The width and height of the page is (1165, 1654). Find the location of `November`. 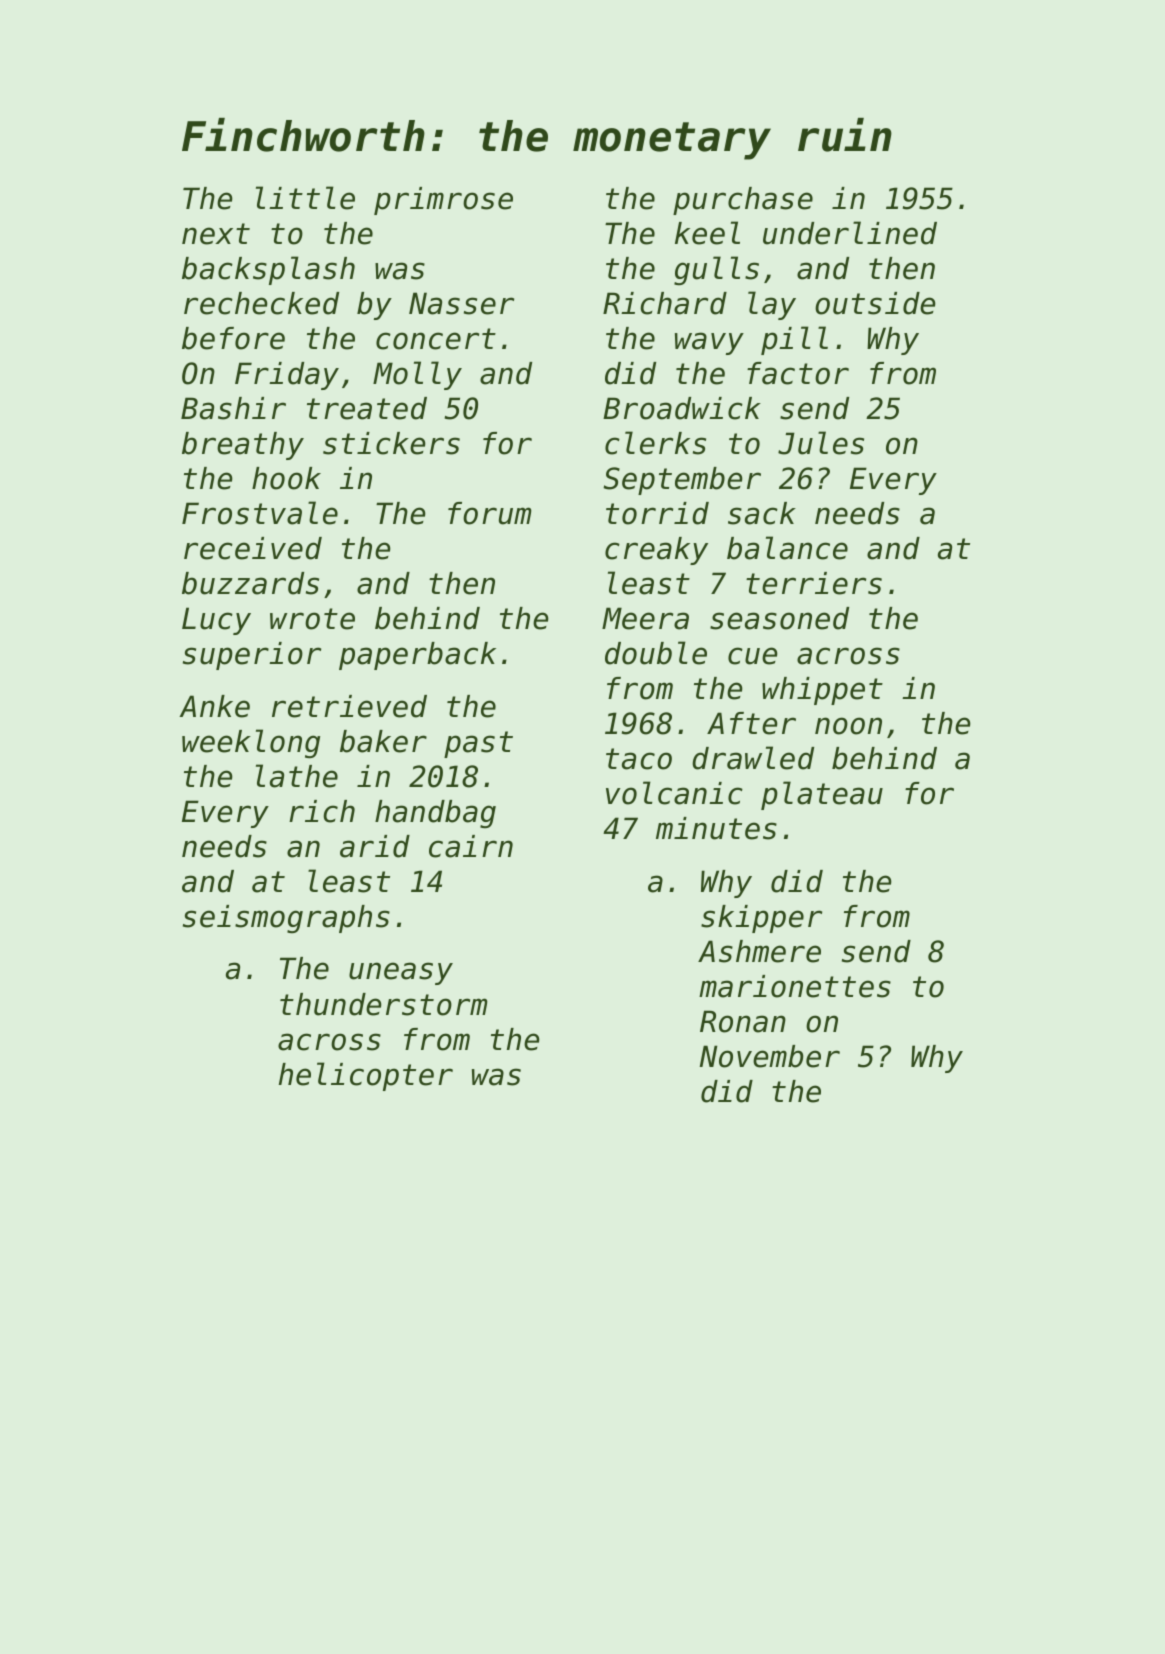

November is located at coordinates (770, 1056).
